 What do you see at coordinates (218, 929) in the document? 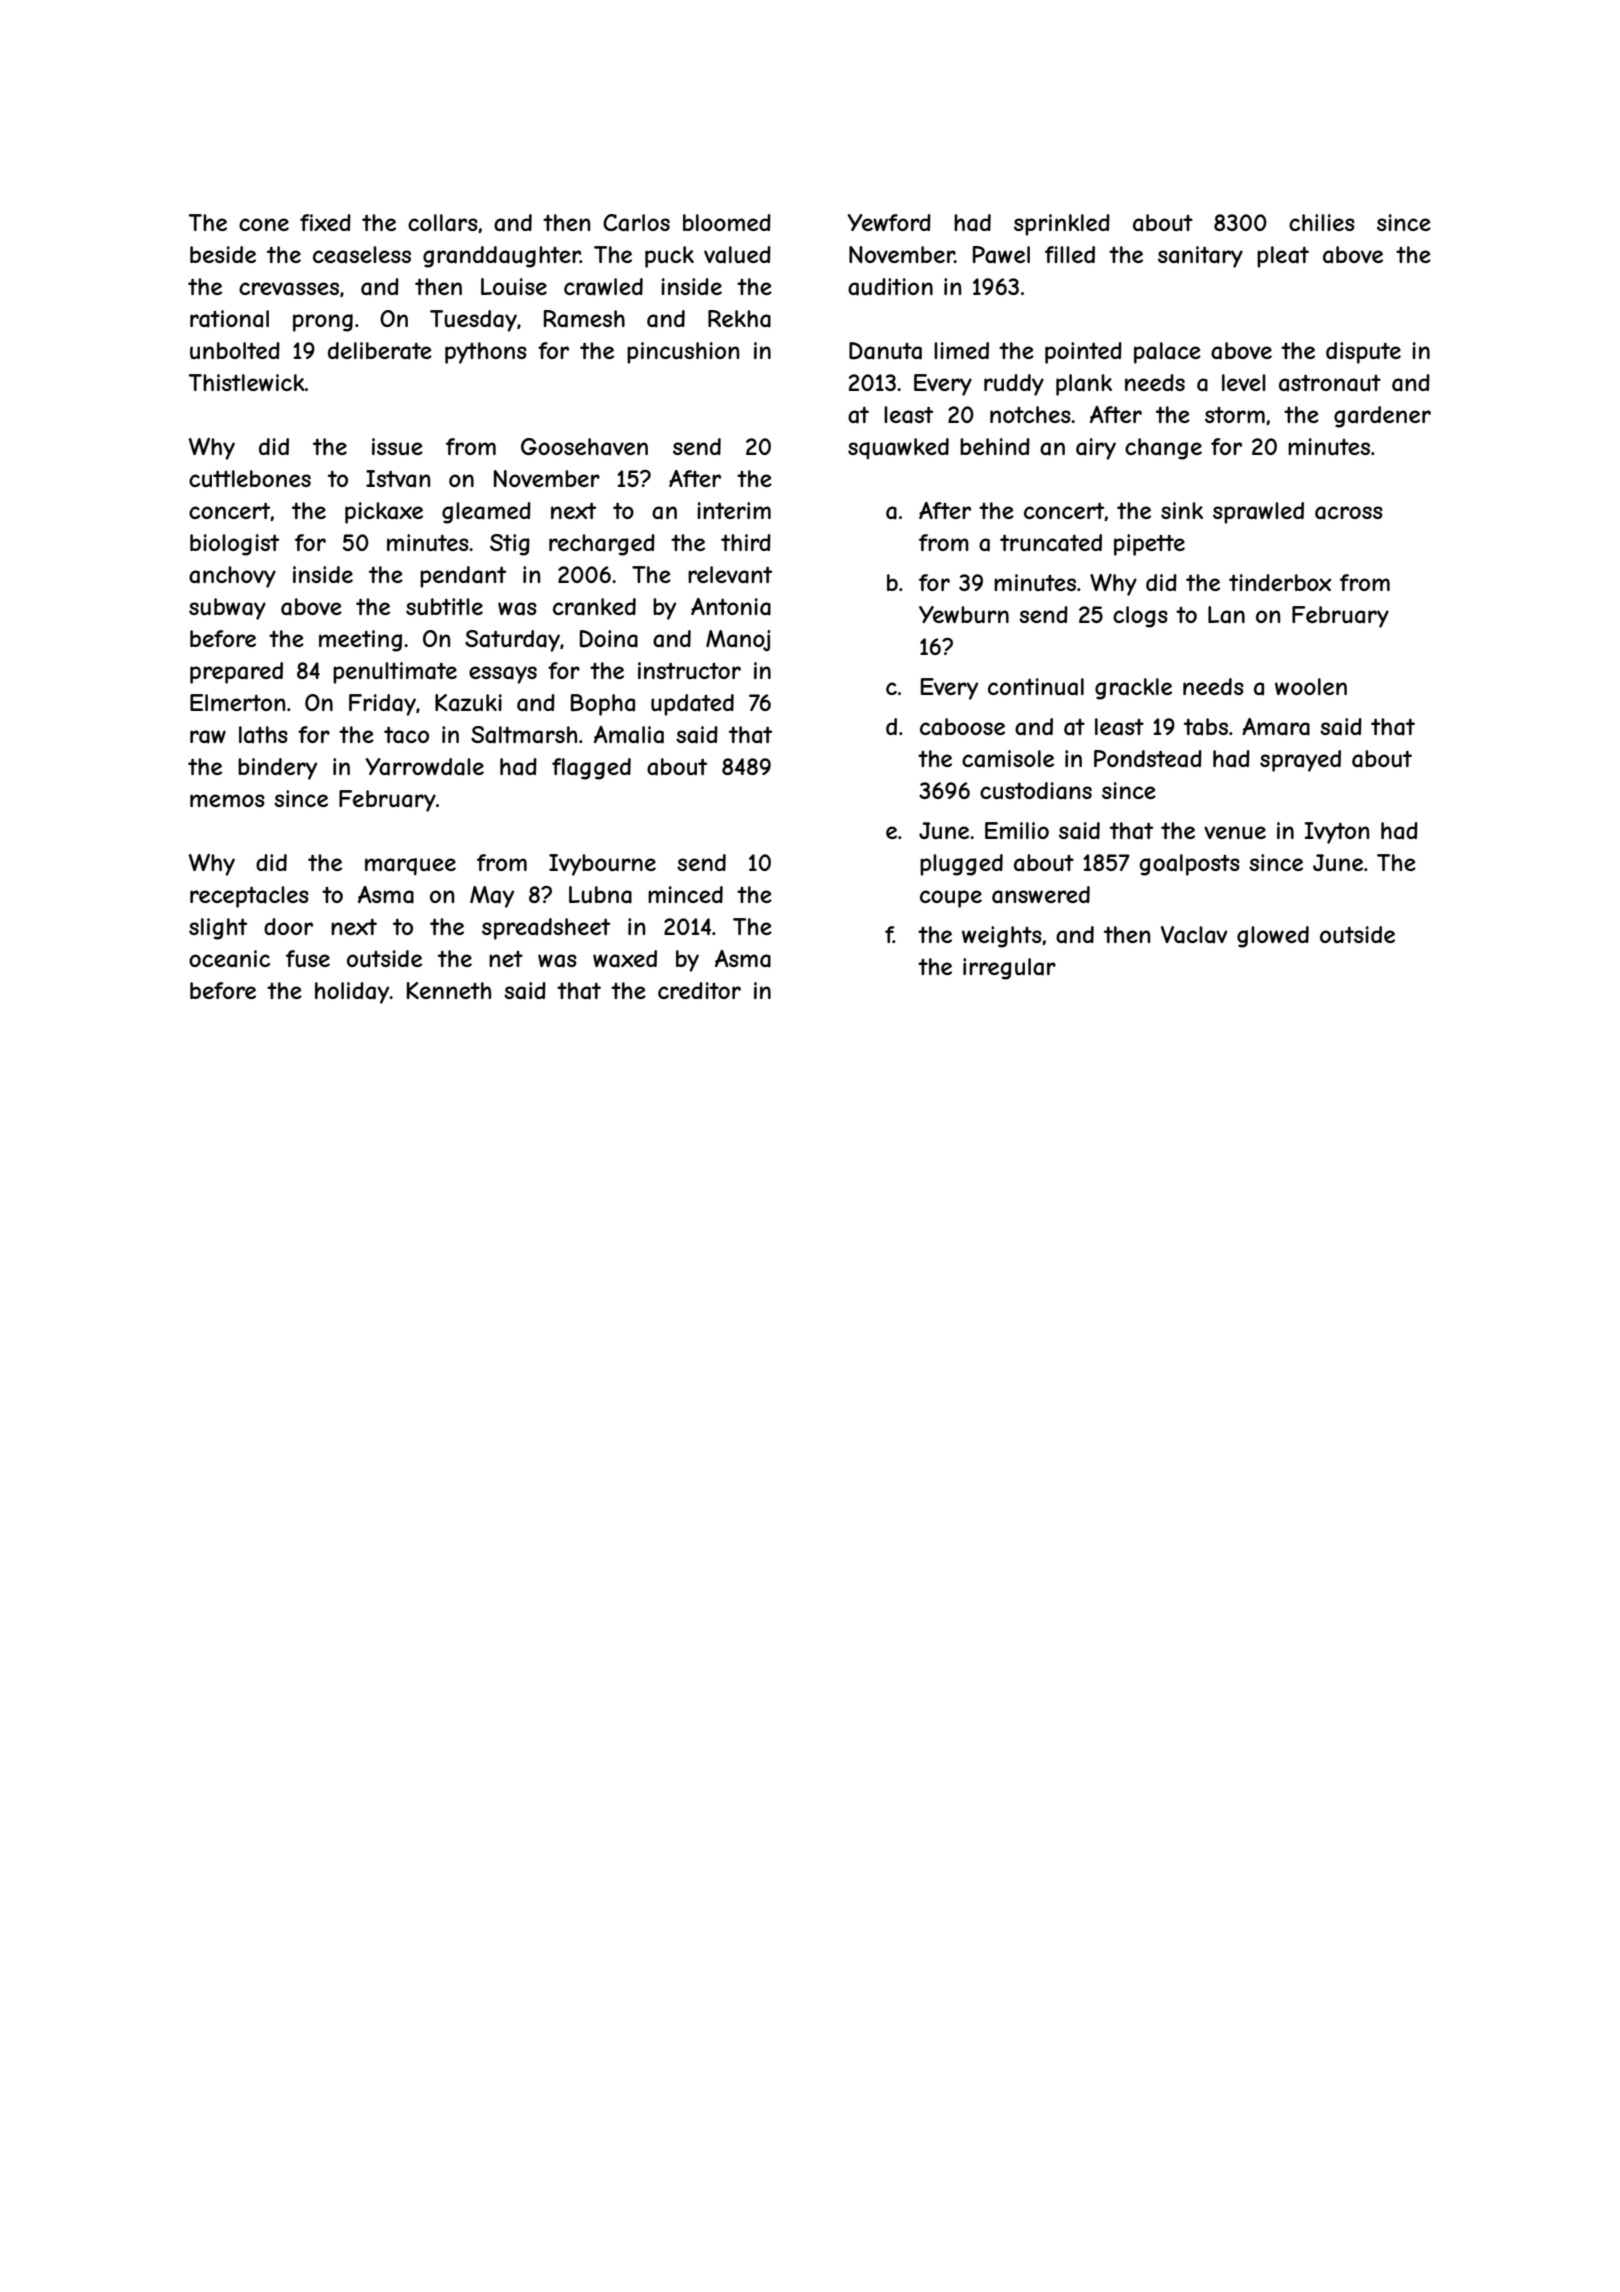
I see `slight` at bounding box center [218, 929].
